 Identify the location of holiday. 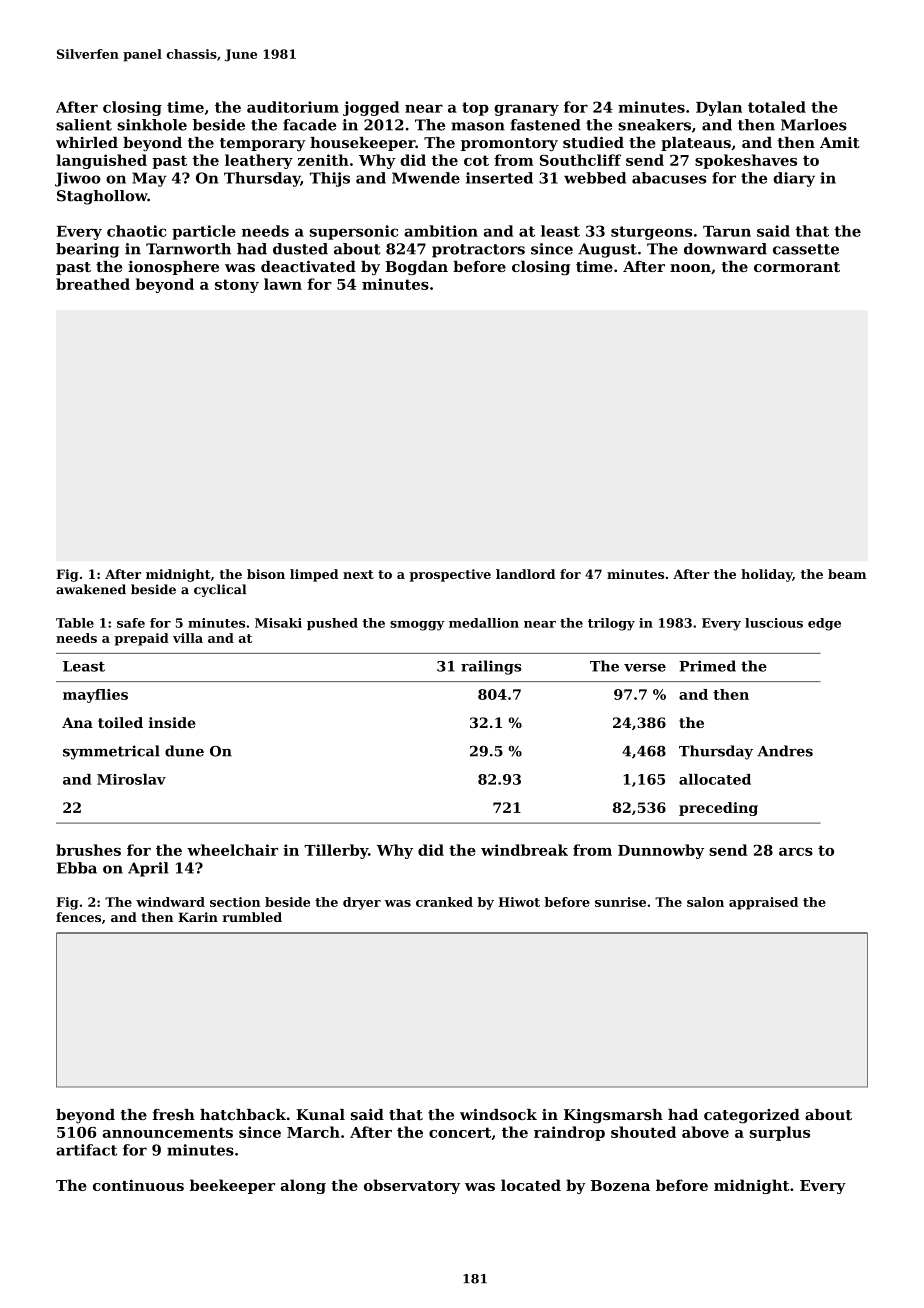
(766, 575).
